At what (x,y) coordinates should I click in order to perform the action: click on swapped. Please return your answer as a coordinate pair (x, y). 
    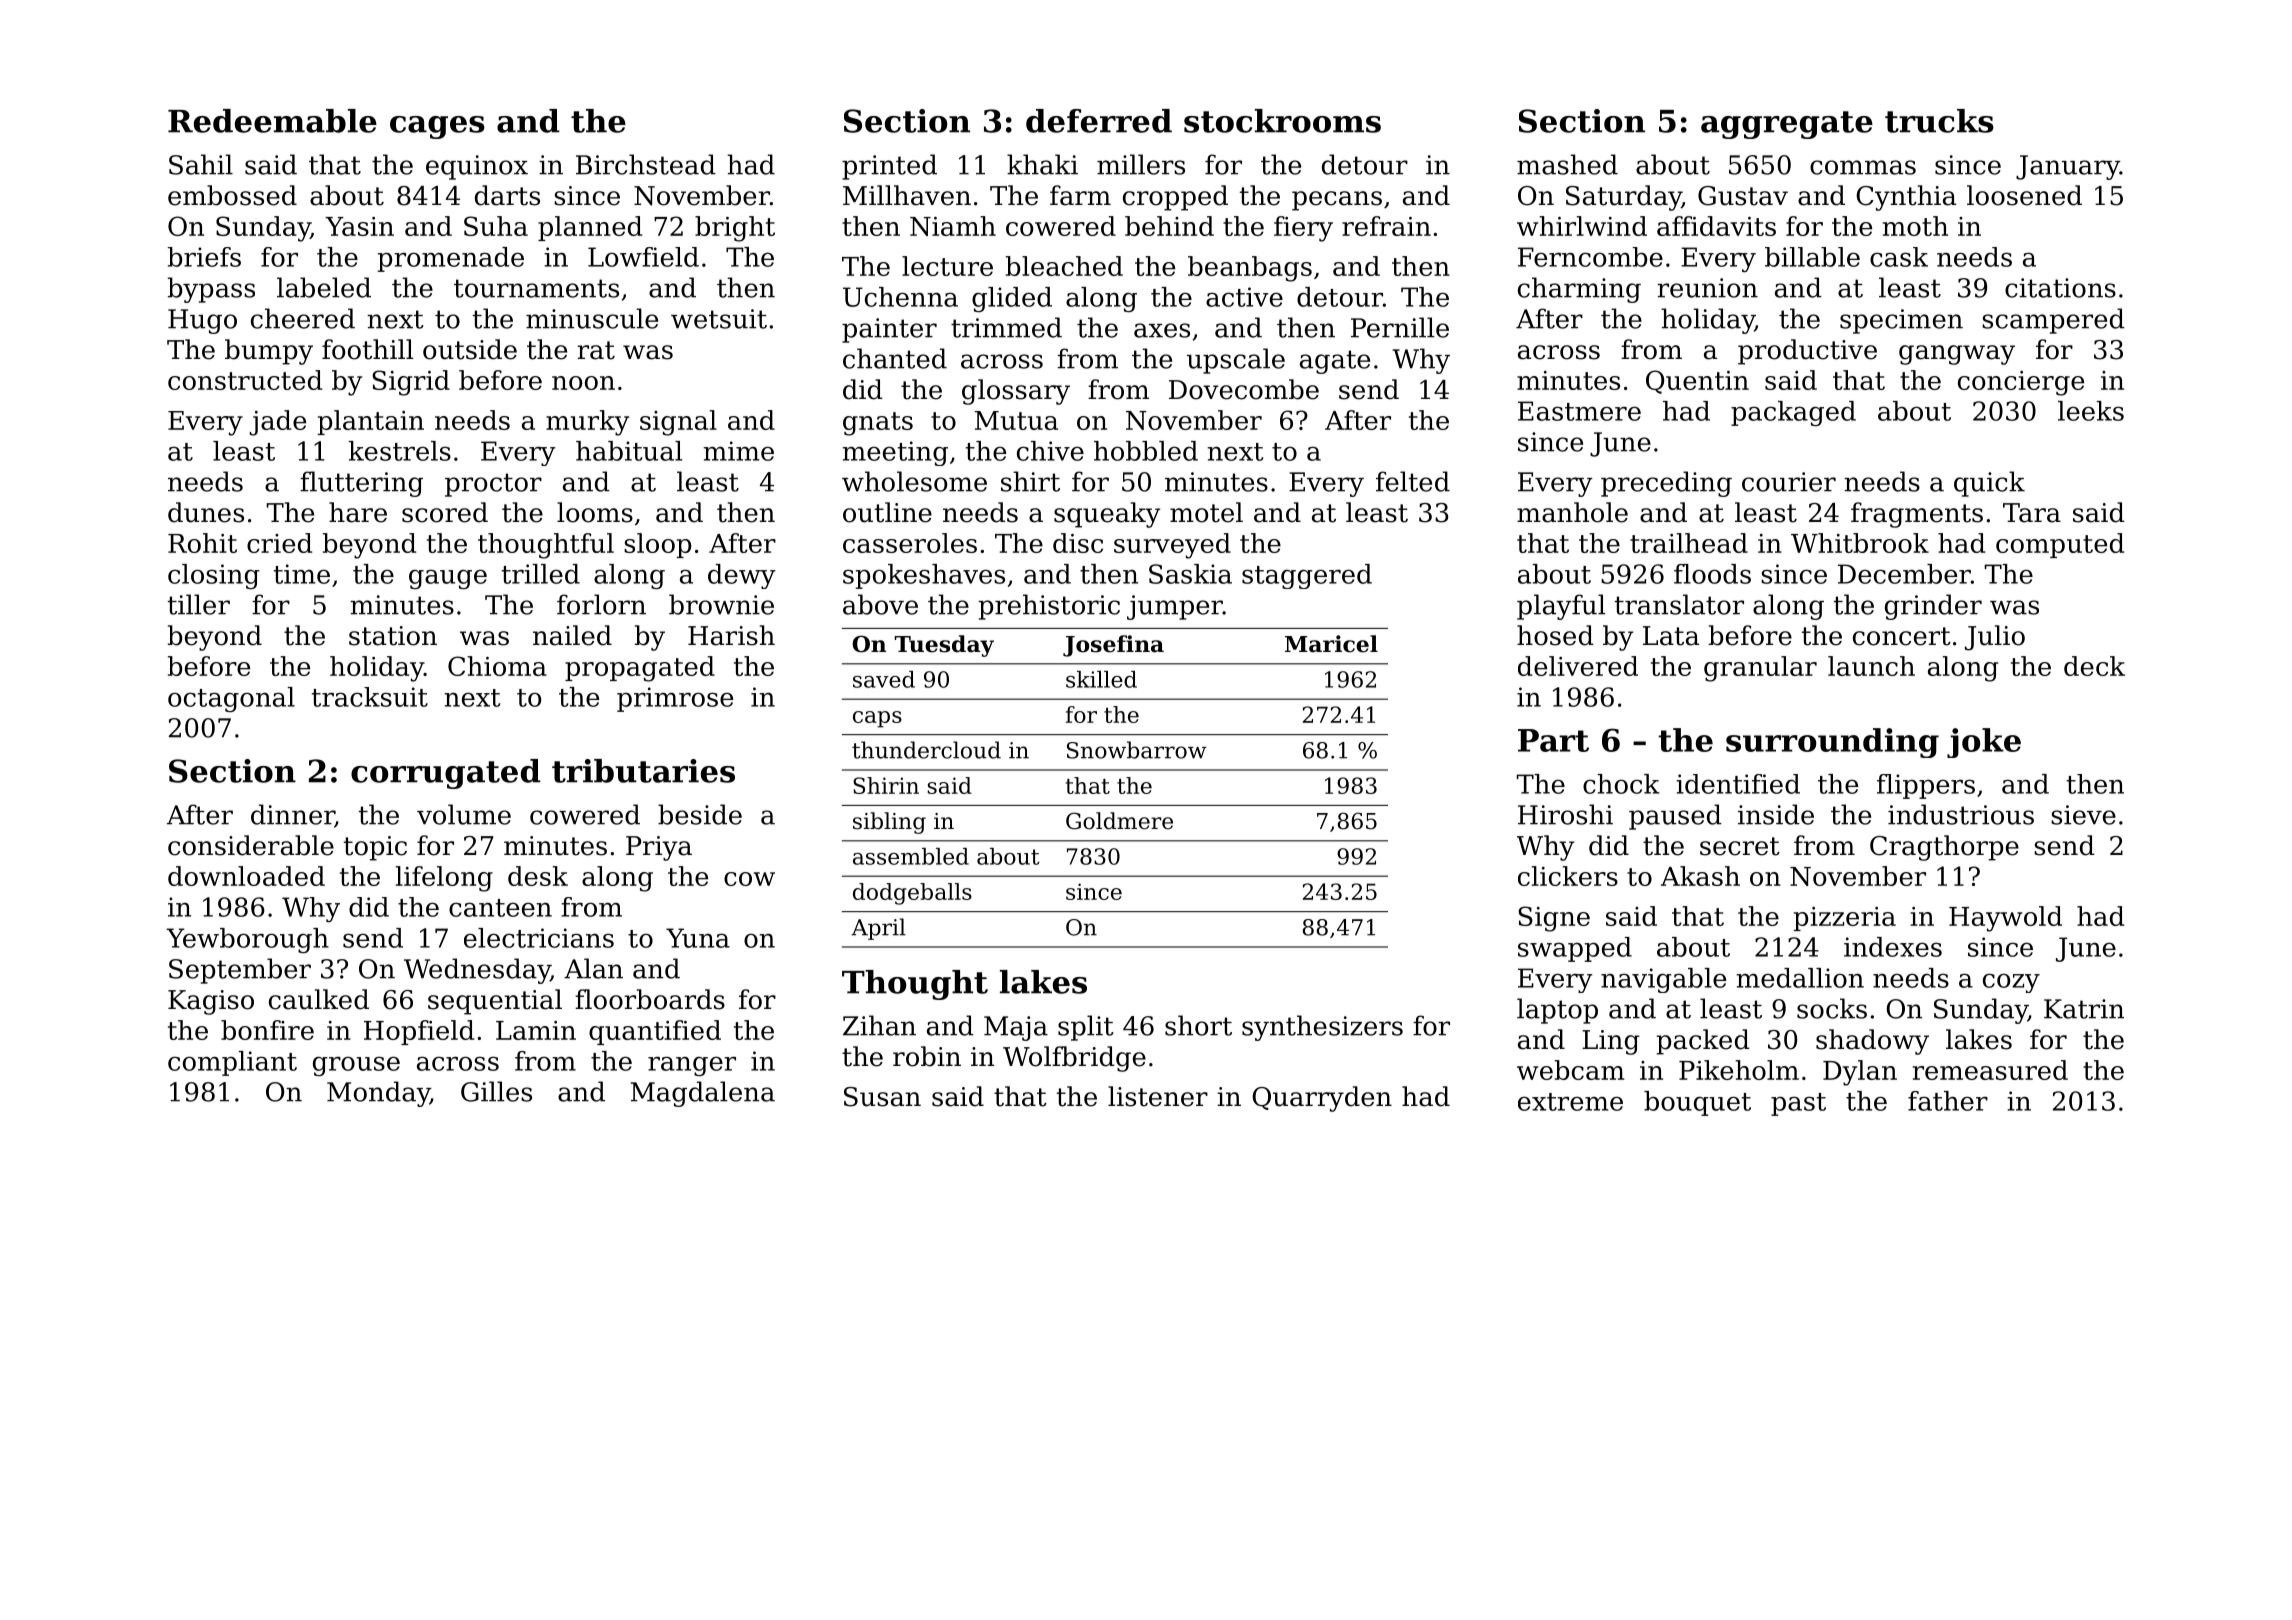
    Looking at the image, I should click on (1575, 949).
